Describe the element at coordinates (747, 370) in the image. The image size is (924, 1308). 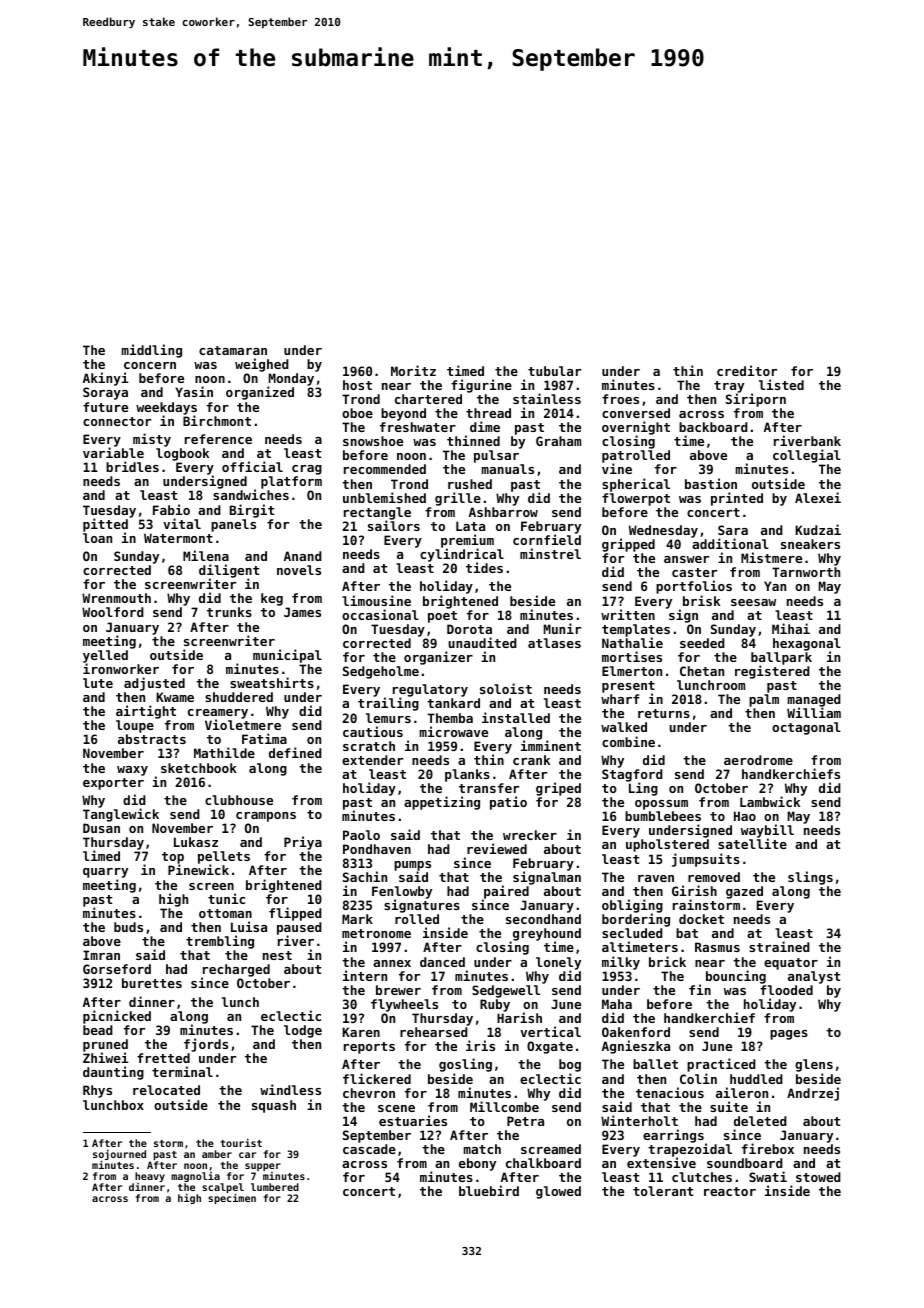
I see `creditor` at that location.
